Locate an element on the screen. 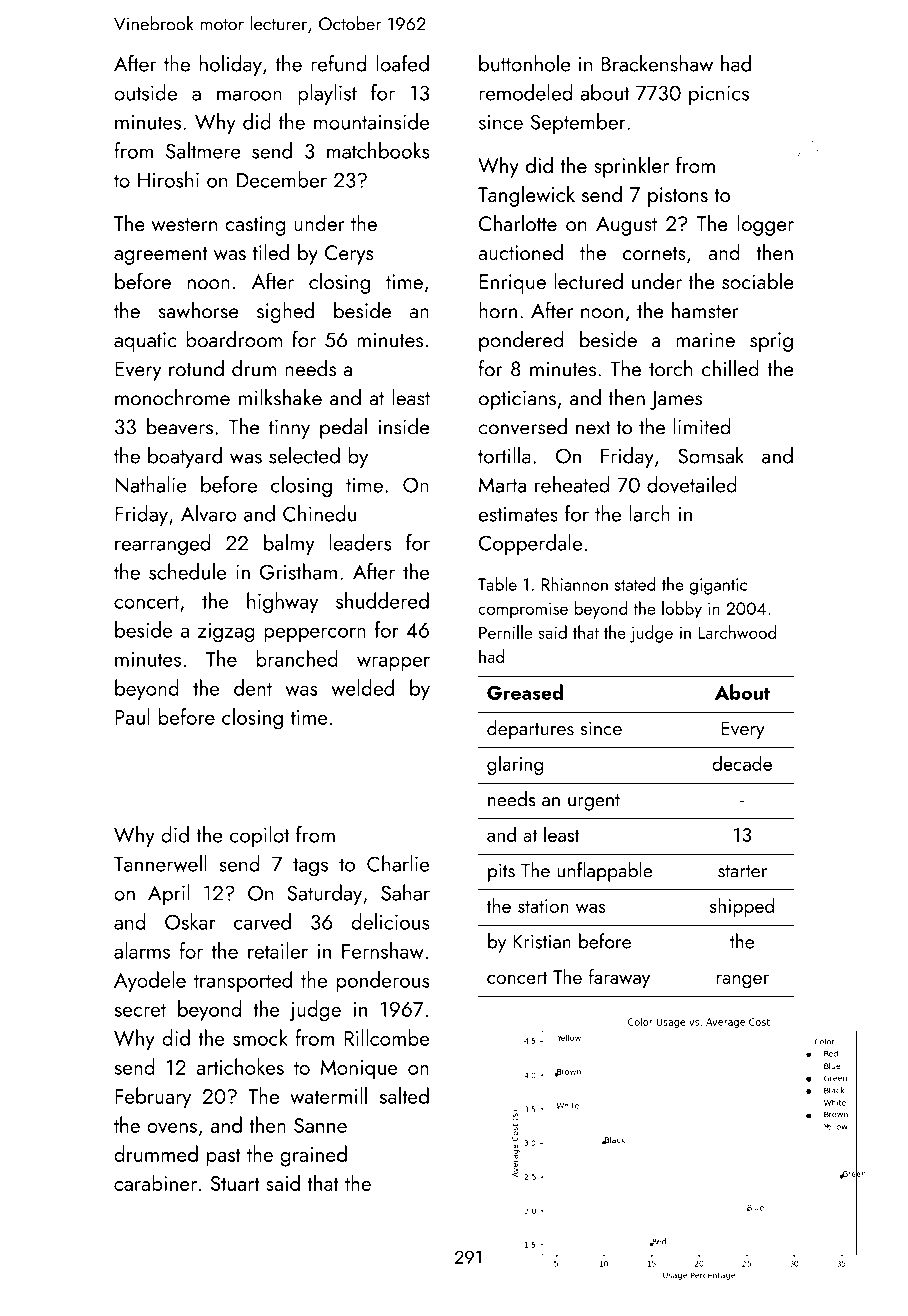  Brackenshaw is located at coordinates (657, 63).
